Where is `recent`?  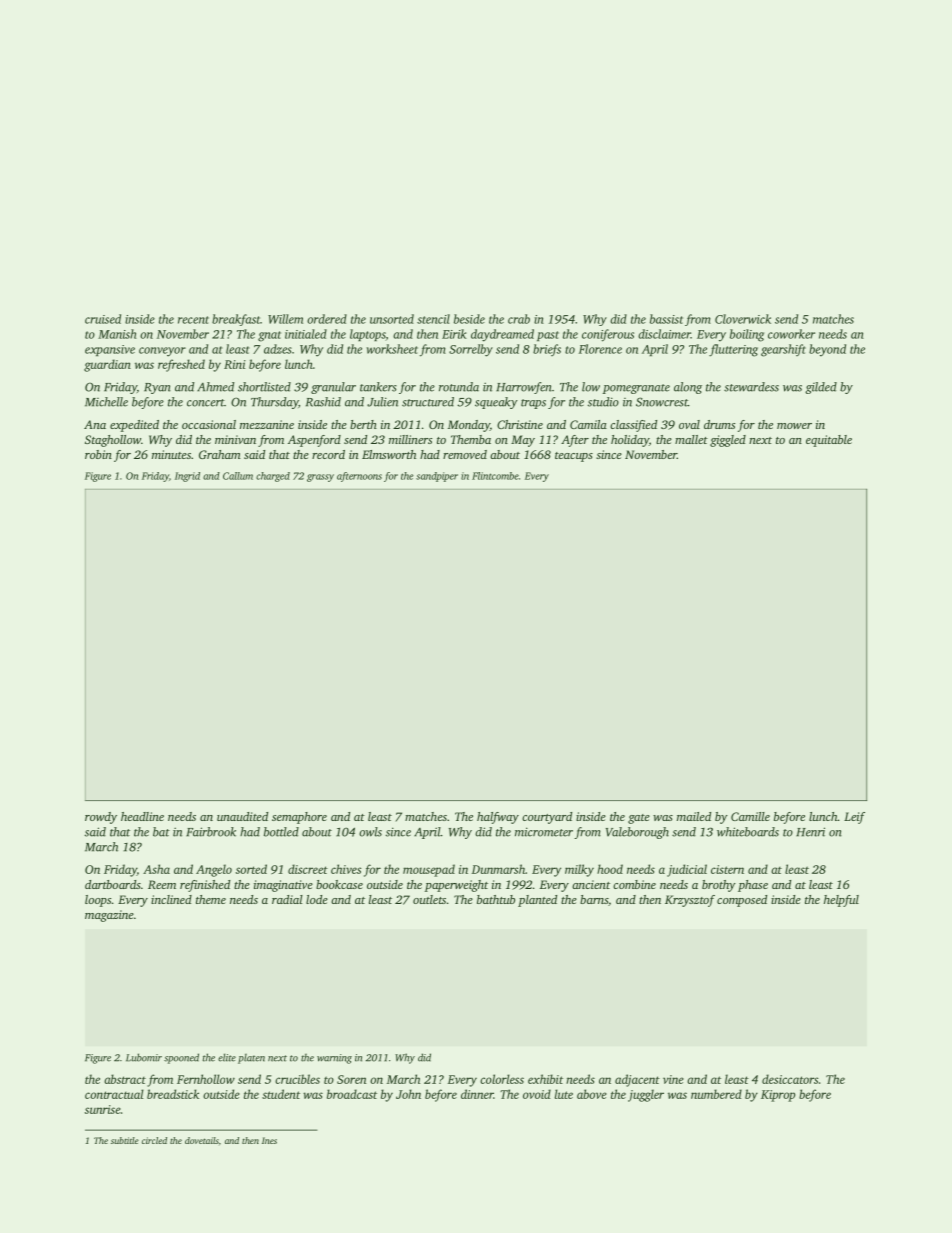
recent is located at coordinates (193, 320).
